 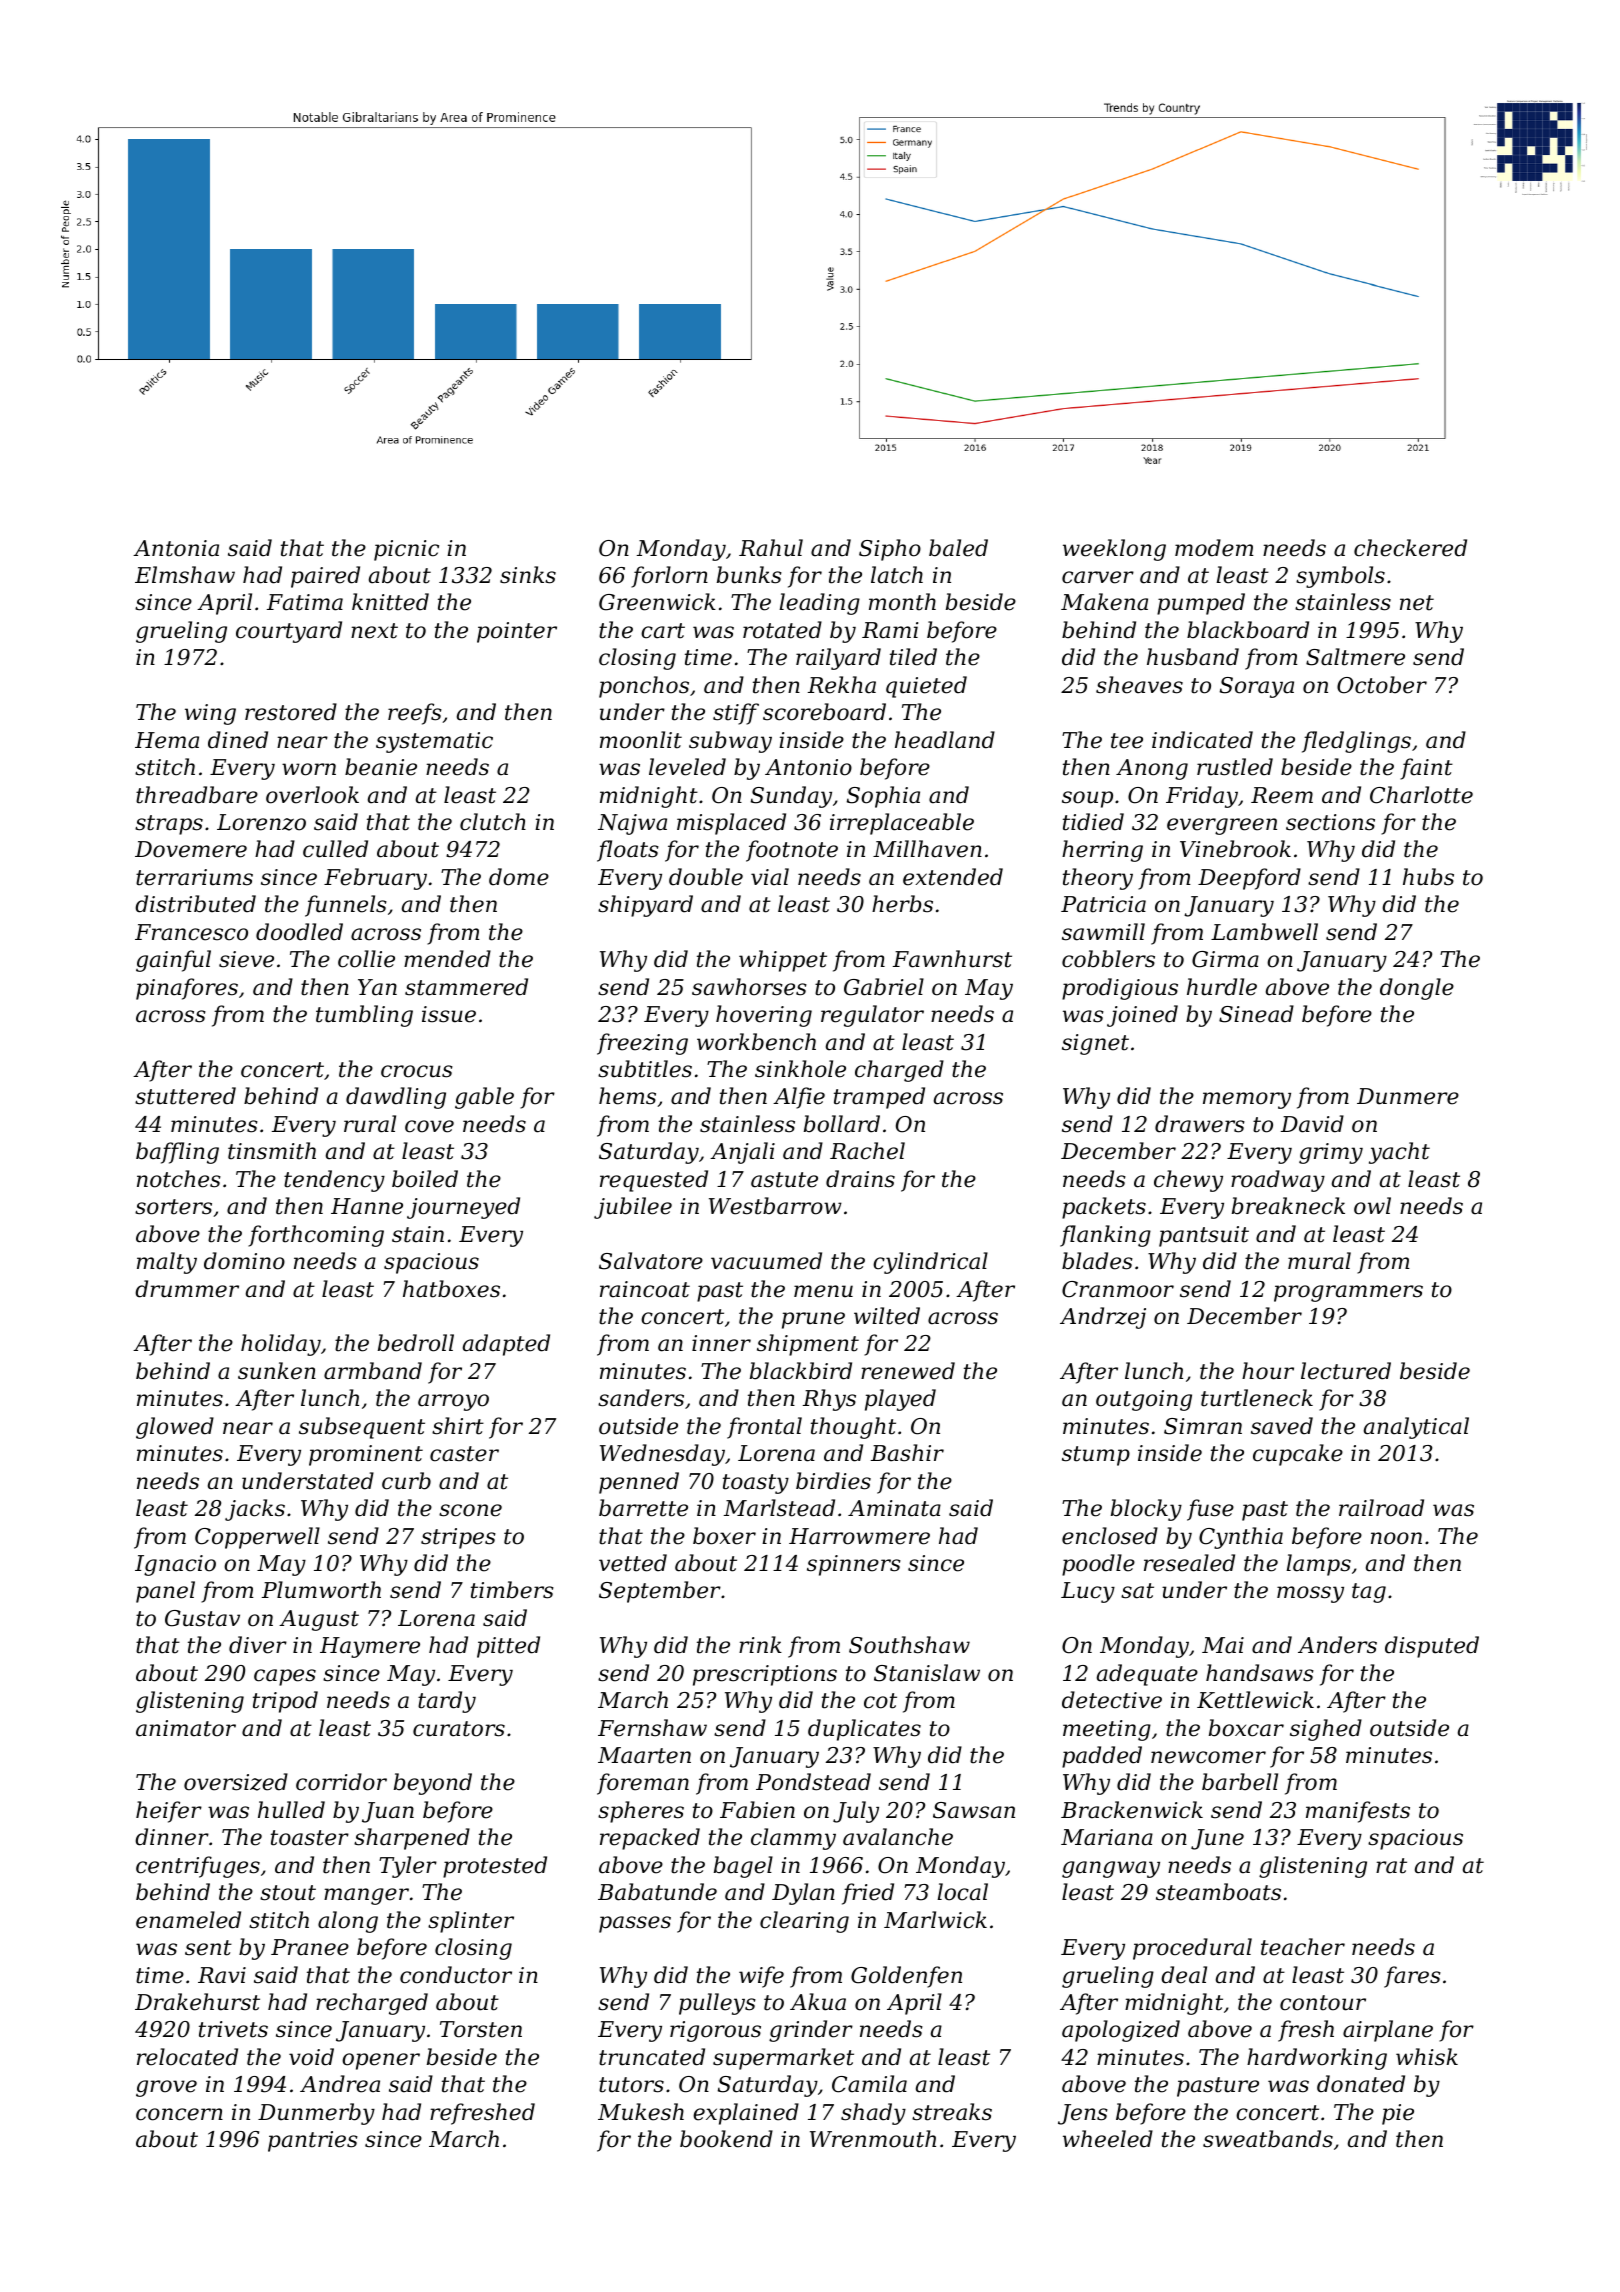 I want to click on baled, so click(x=958, y=548).
